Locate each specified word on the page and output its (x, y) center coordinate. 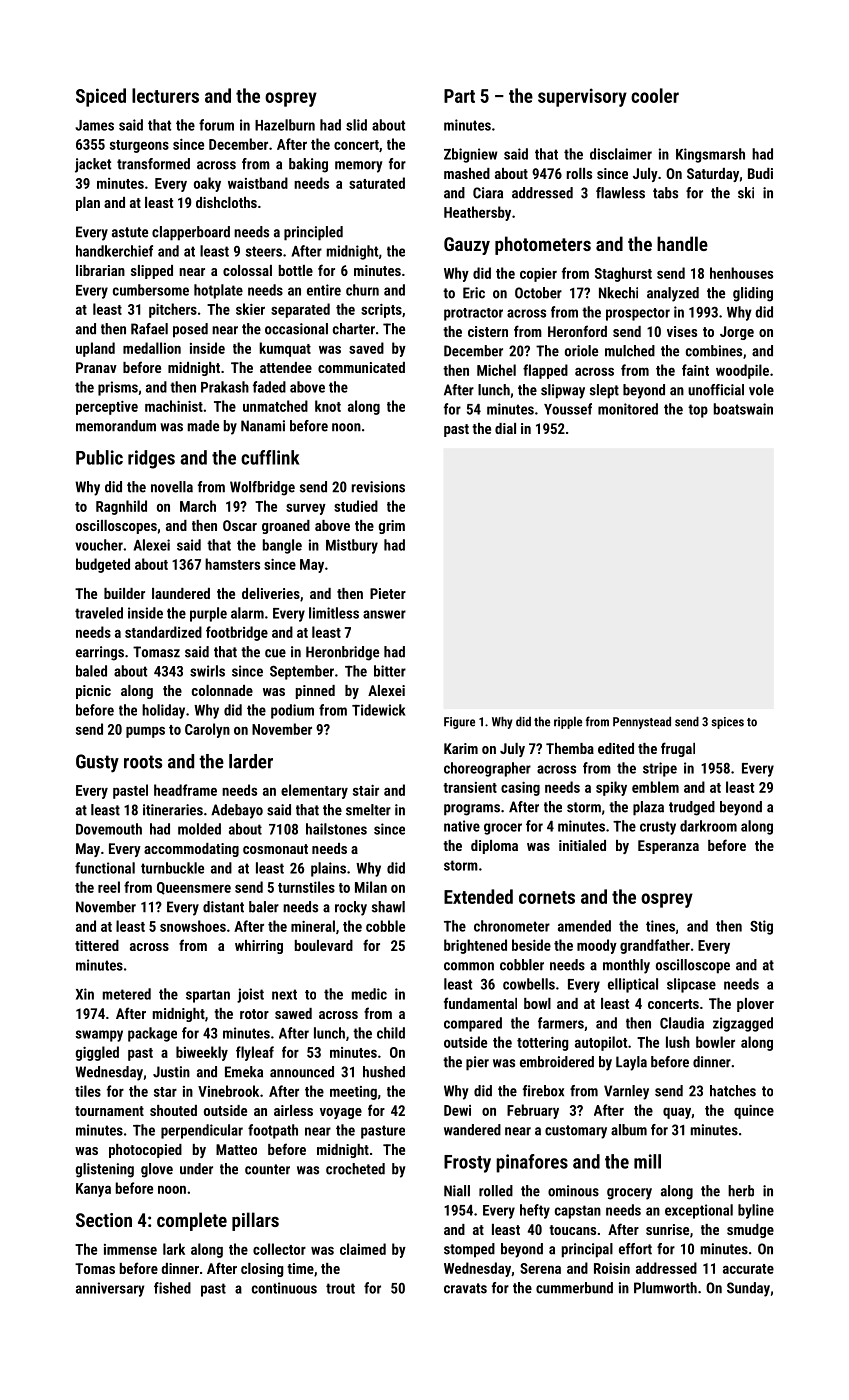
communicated (361, 367)
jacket (93, 165)
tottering (543, 1044)
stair (366, 790)
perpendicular (202, 1131)
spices (727, 723)
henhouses (741, 273)
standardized (163, 632)
